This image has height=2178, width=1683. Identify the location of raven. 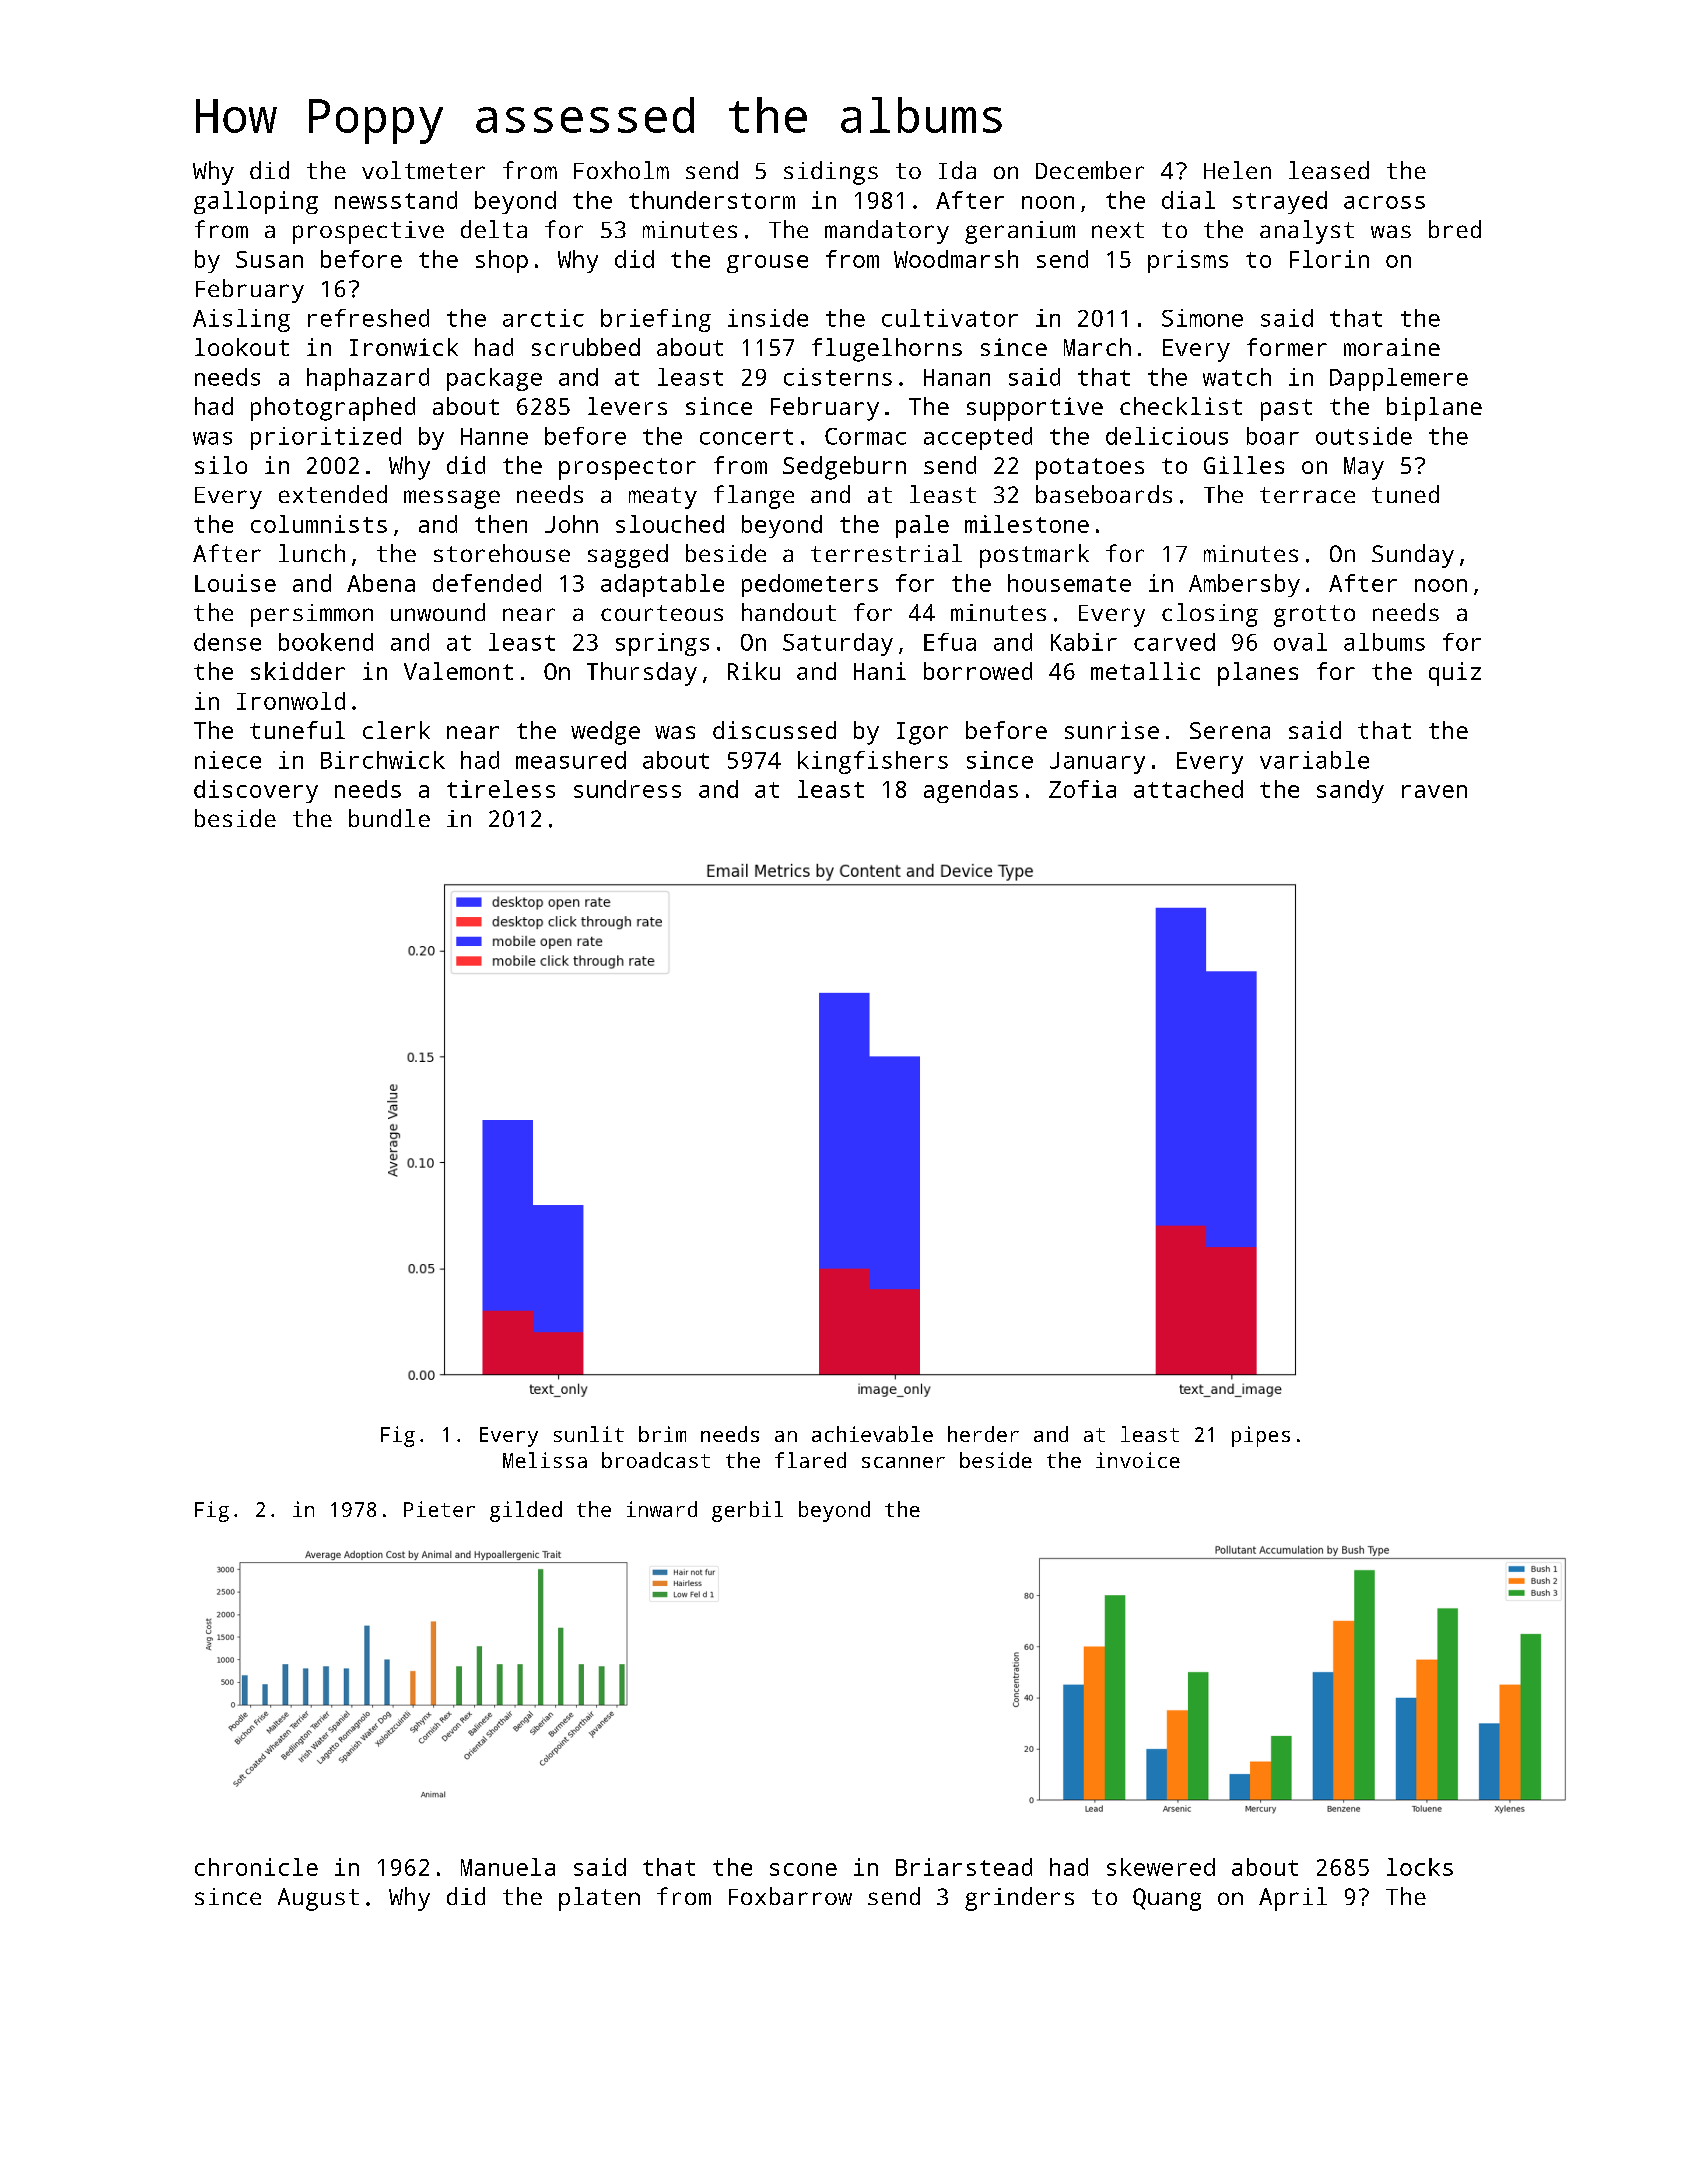
(1434, 791).
